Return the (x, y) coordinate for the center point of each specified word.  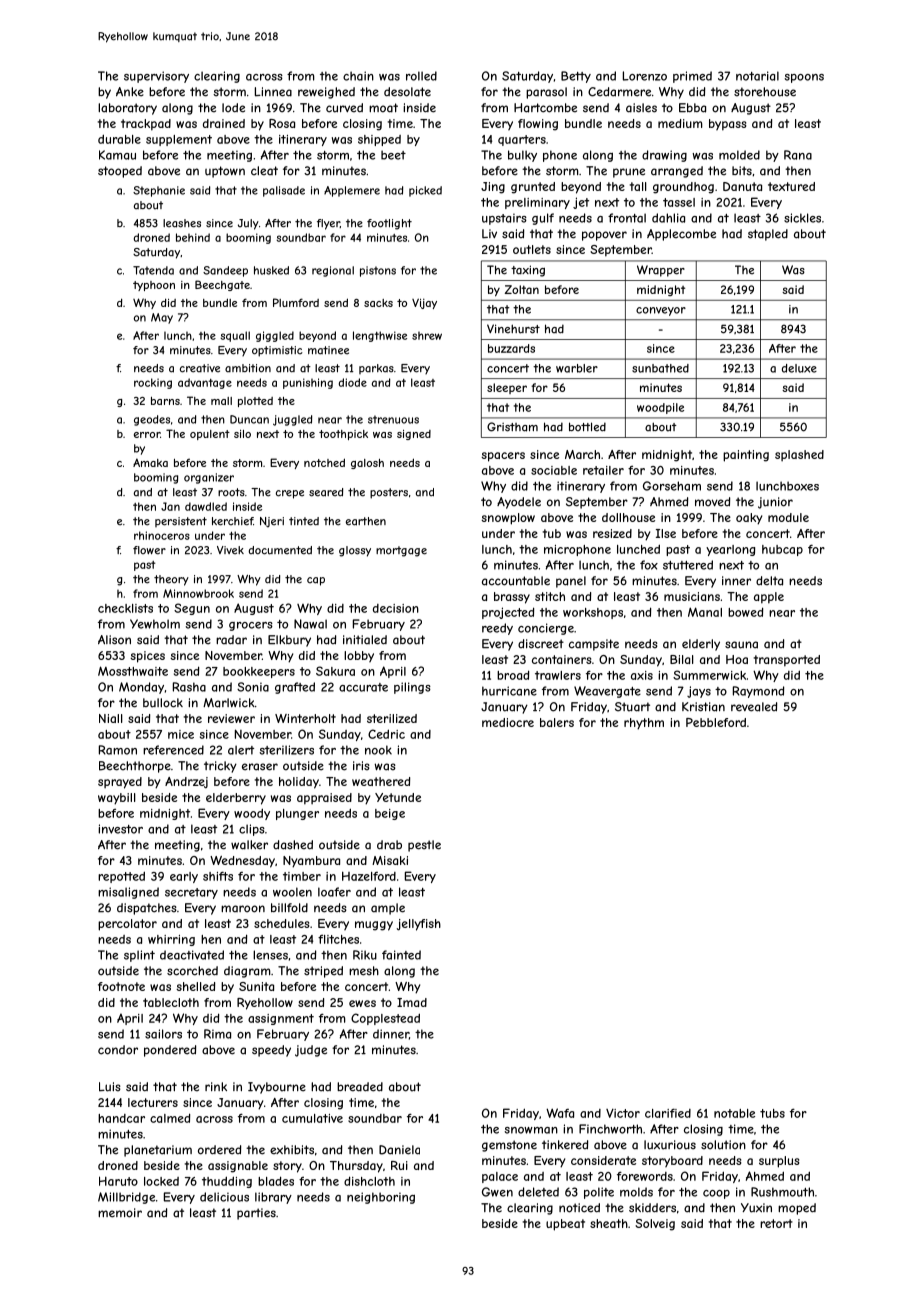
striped (323, 972)
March (582, 454)
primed (692, 77)
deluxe (799, 368)
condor (118, 1050)
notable (734, 1113)
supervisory (156, 77)
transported (787, 661)
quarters (522, 140)
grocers (251, 626)
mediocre (508, 722)
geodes (152, 420)
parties (256, 1214)
